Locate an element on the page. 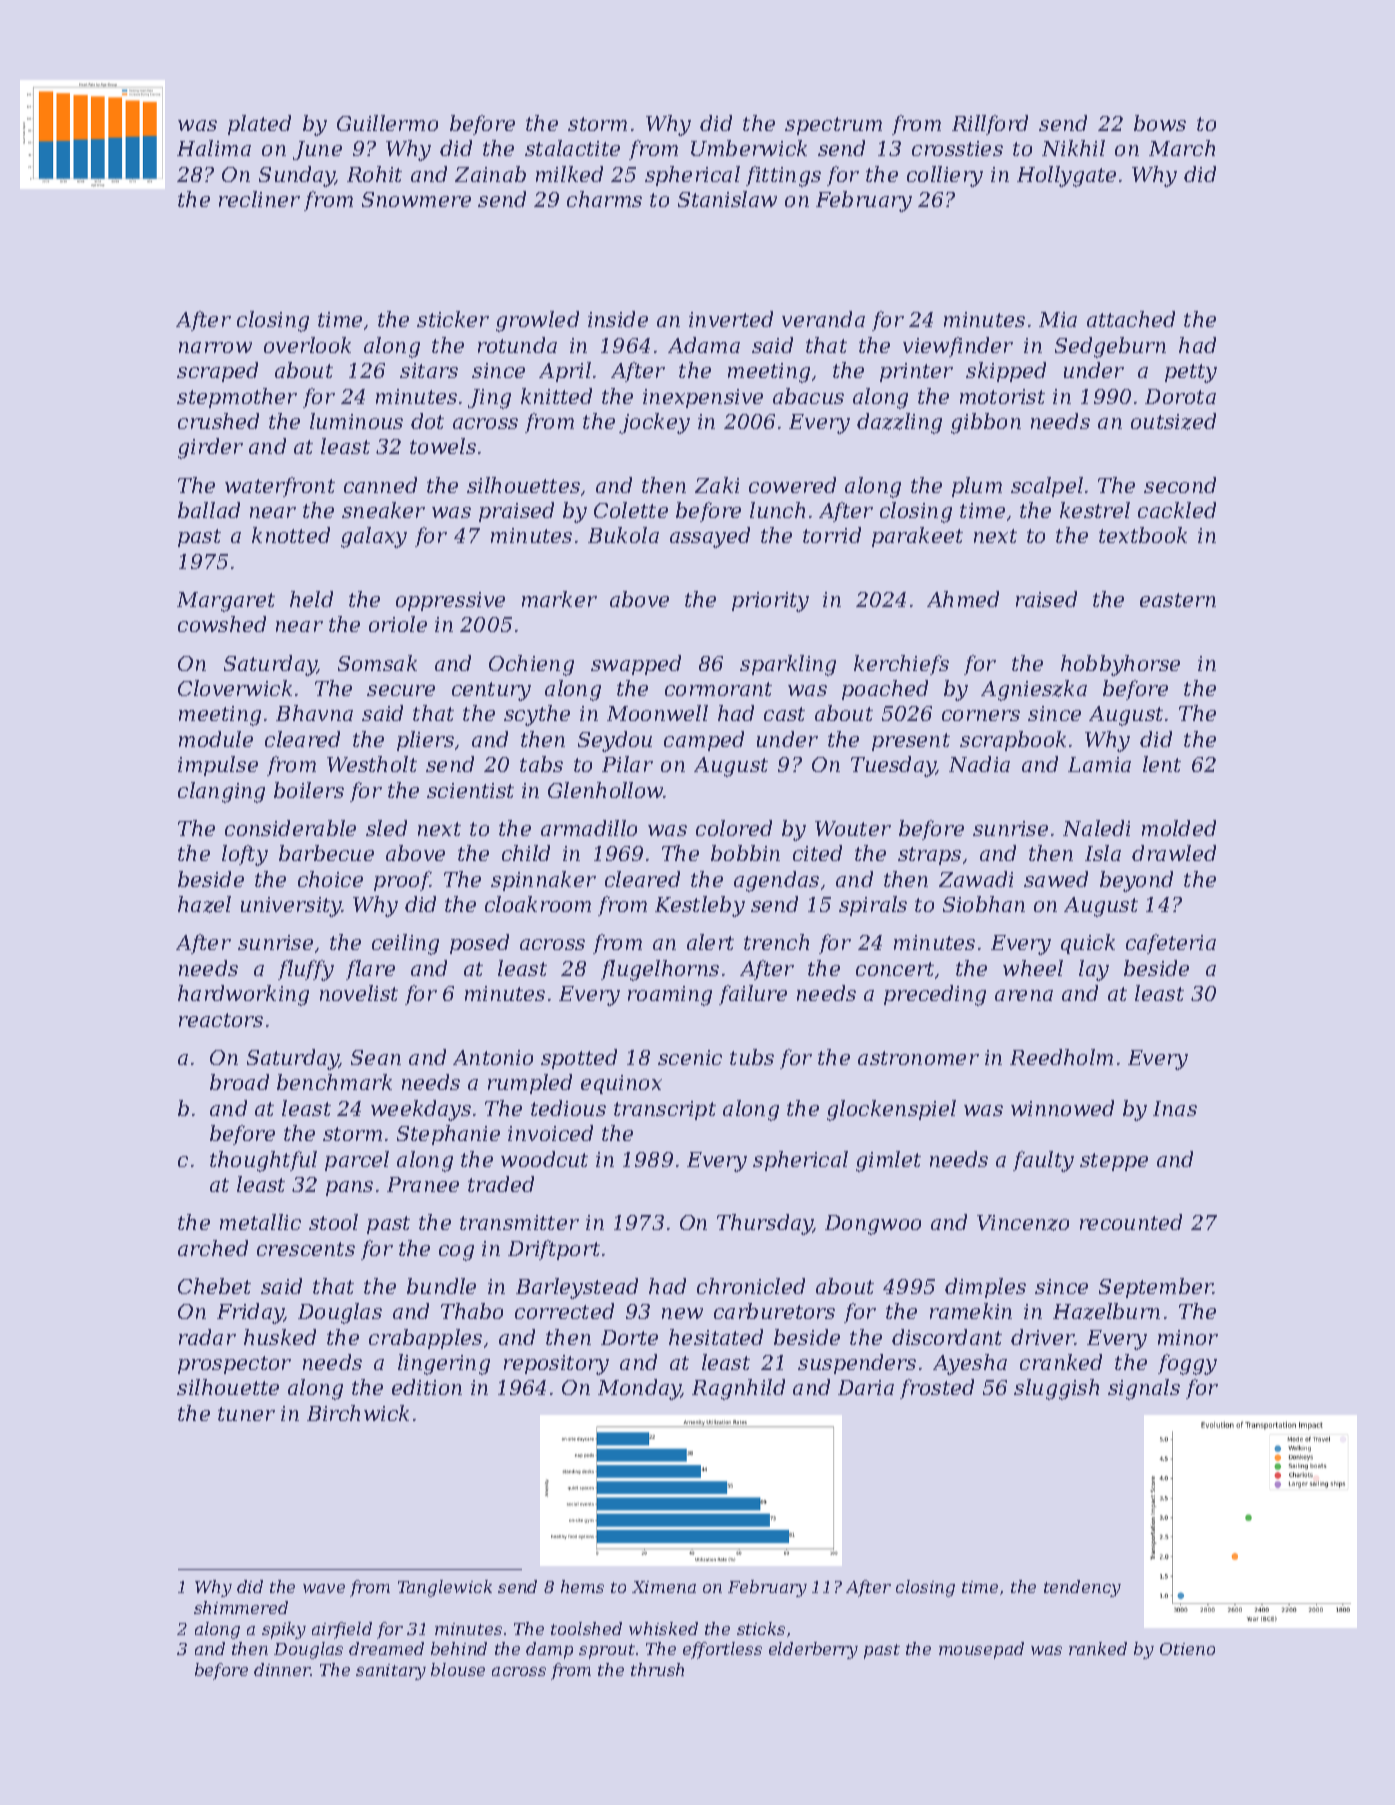 This image has height=1805, width=1395. sitars is located at coordinates (429, 370).
